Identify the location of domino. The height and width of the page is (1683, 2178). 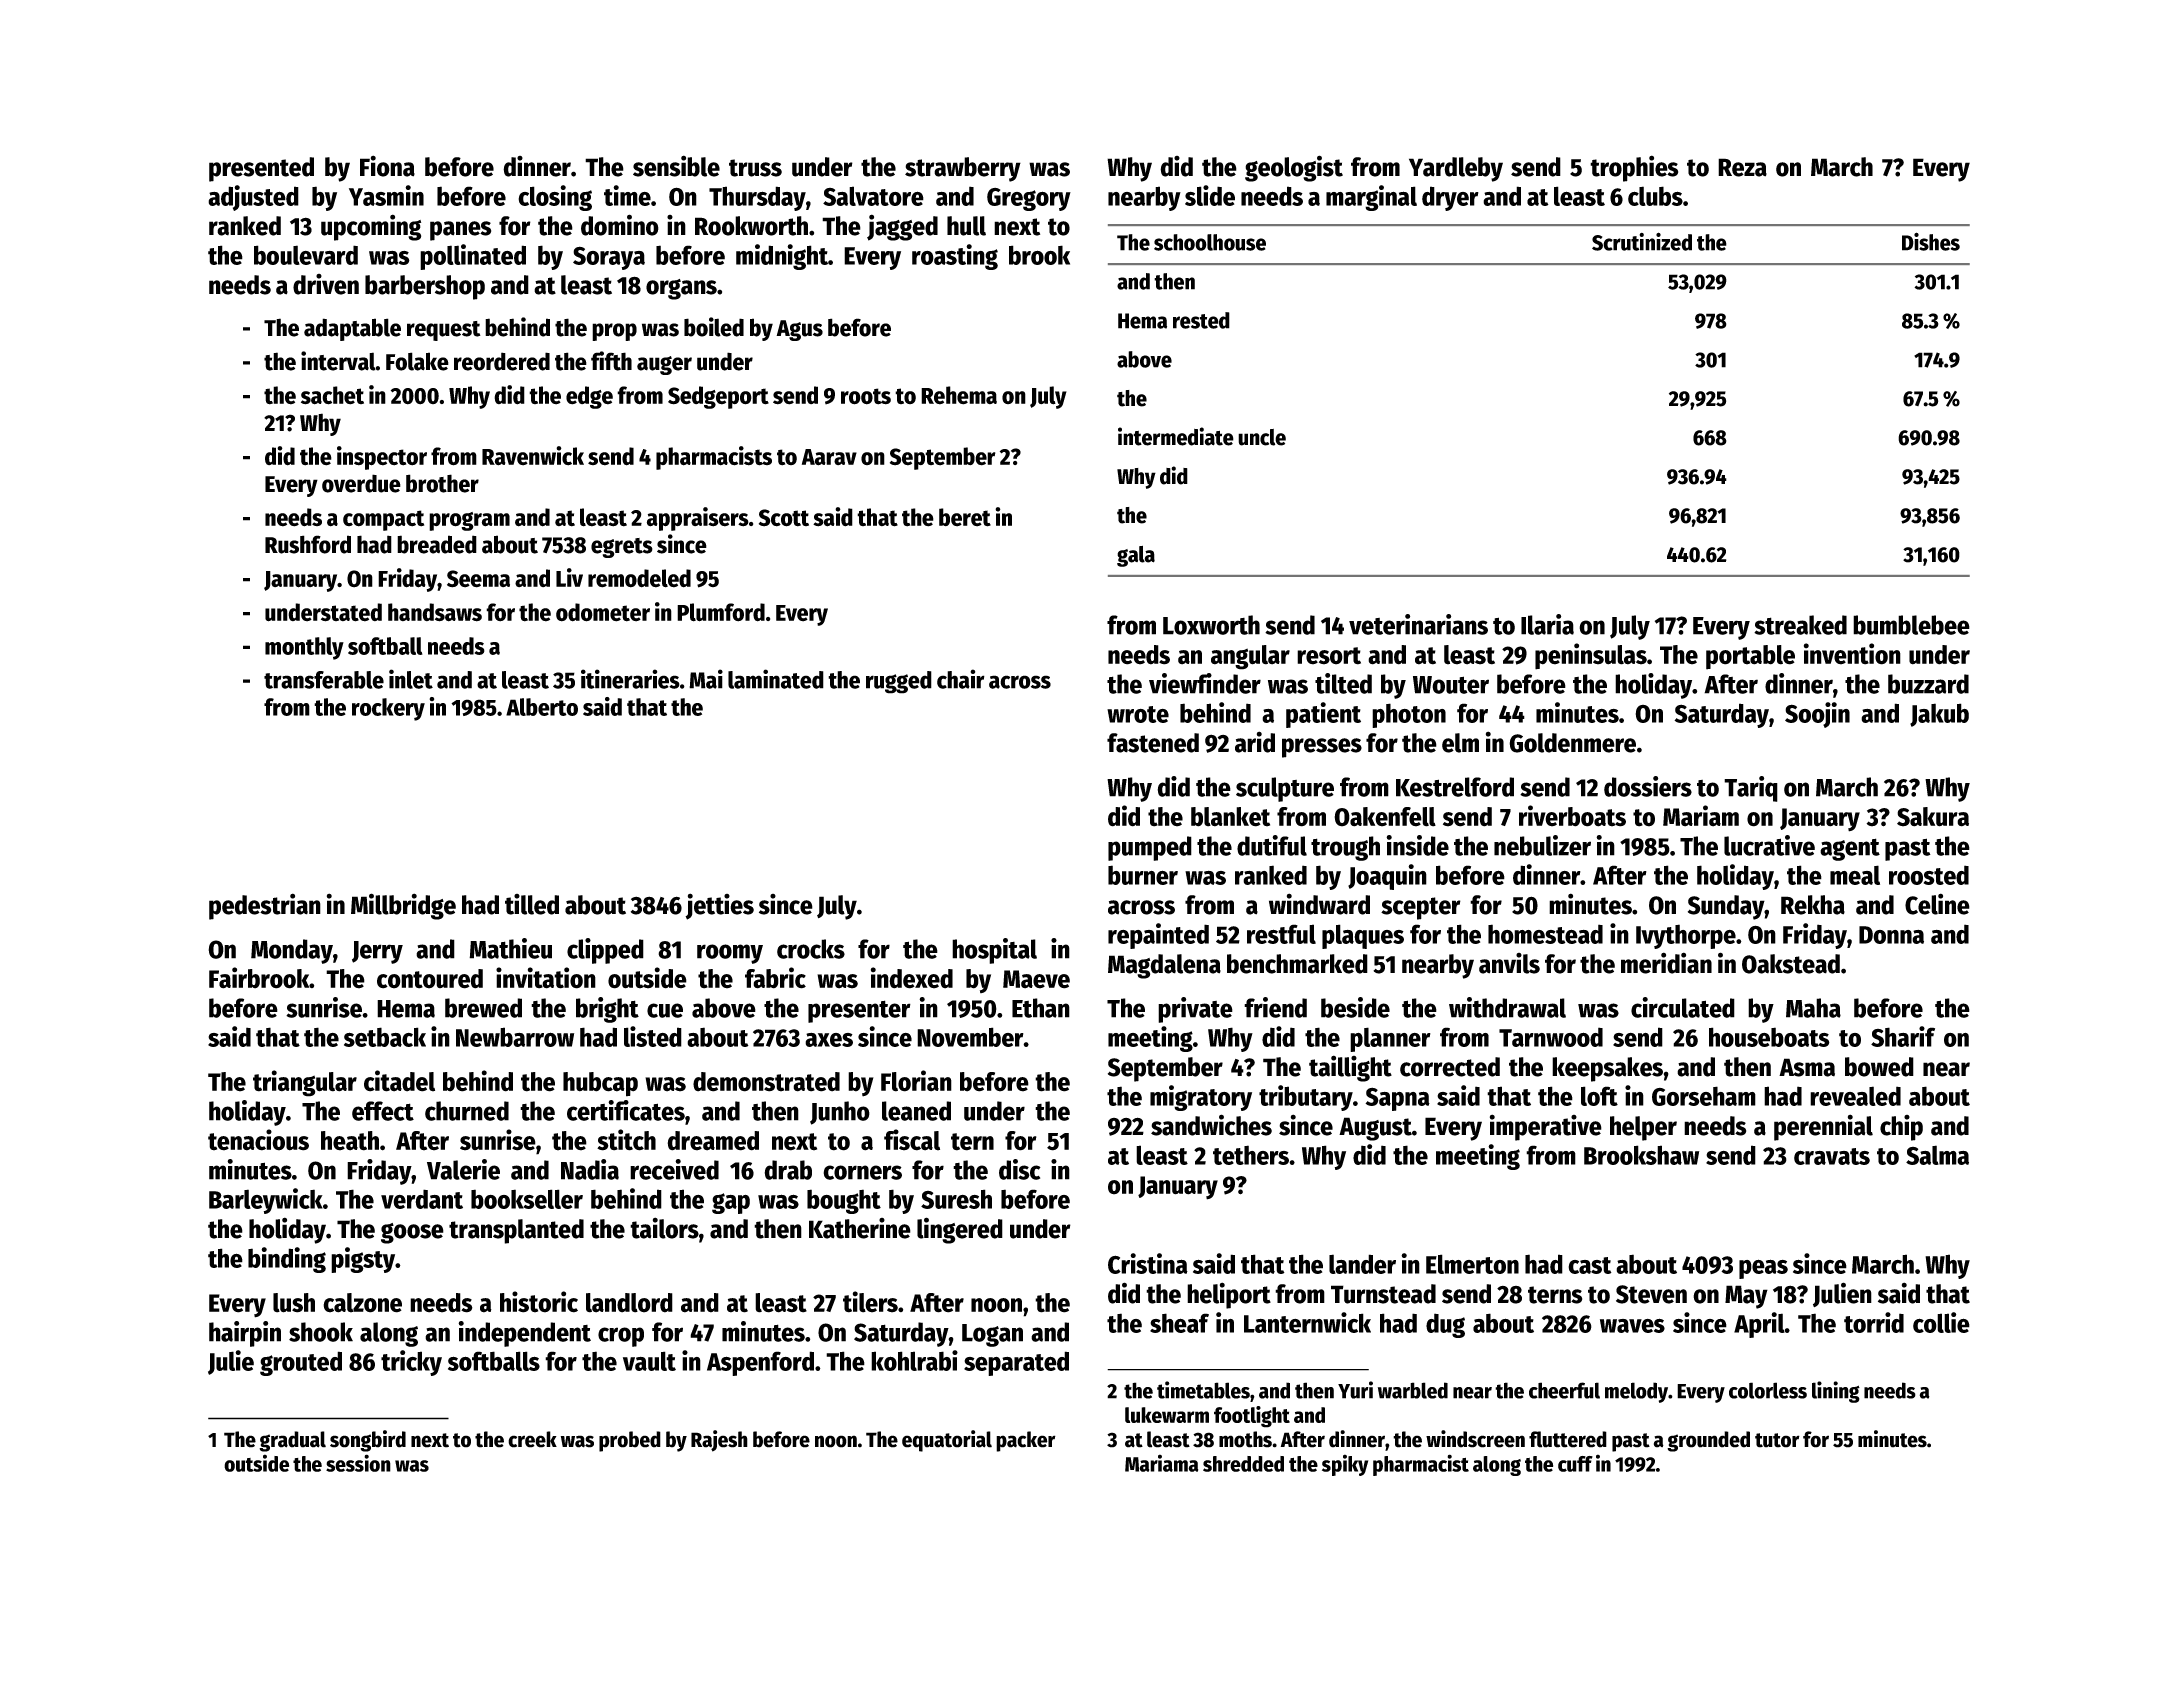
(620, 225).
